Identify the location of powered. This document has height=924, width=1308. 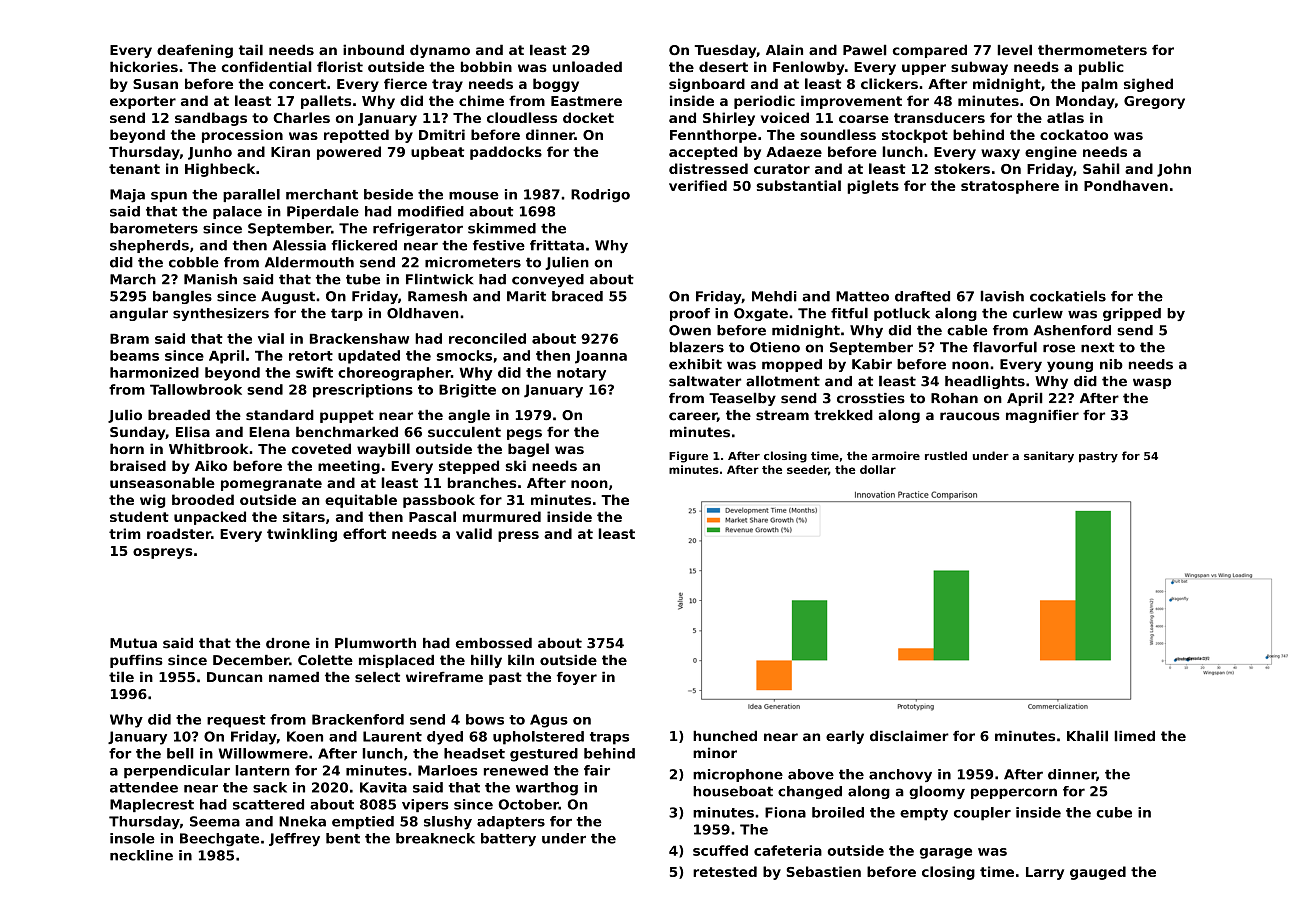
(349, 153).
